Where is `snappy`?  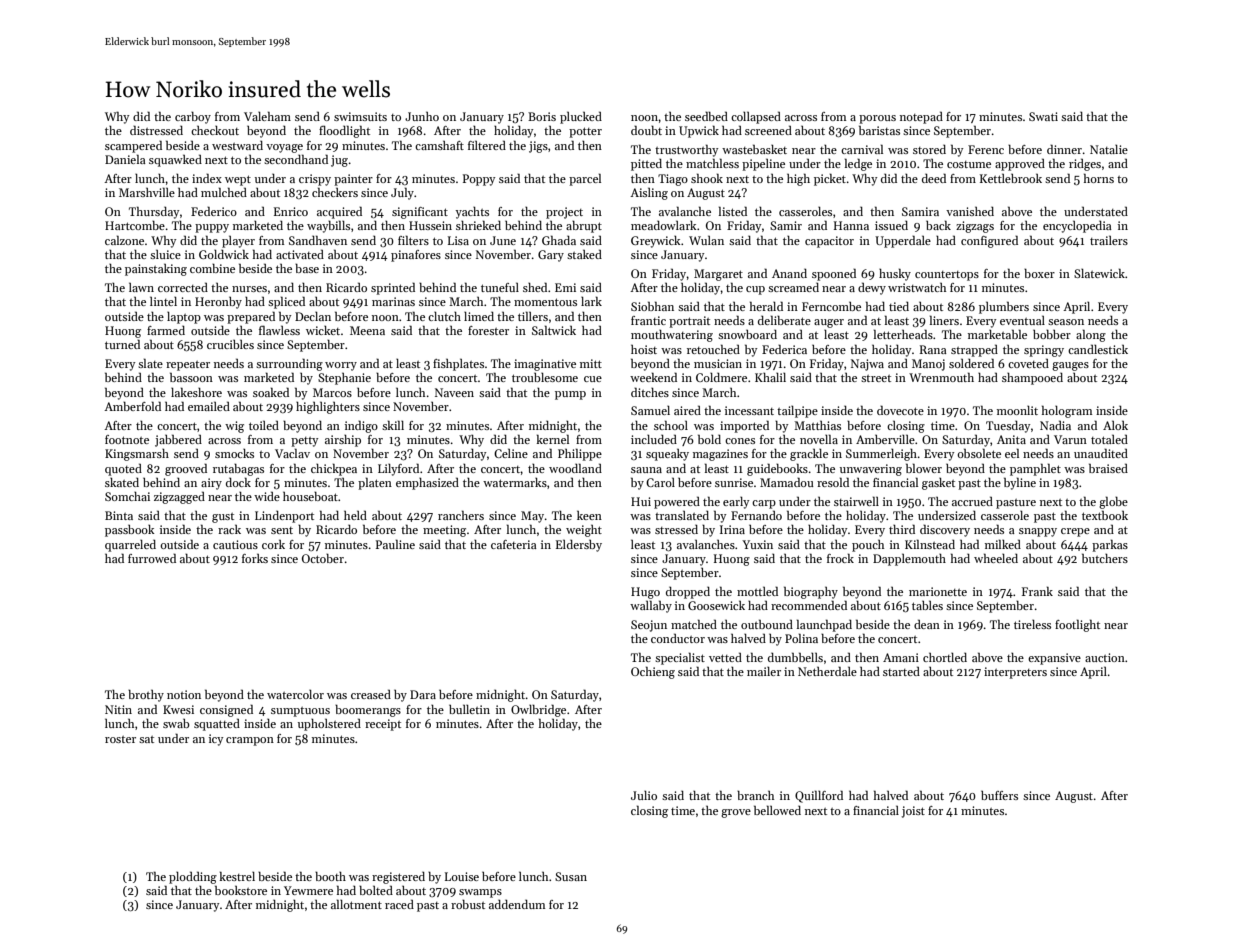
snappy is located at coordinates (1038, 532).
